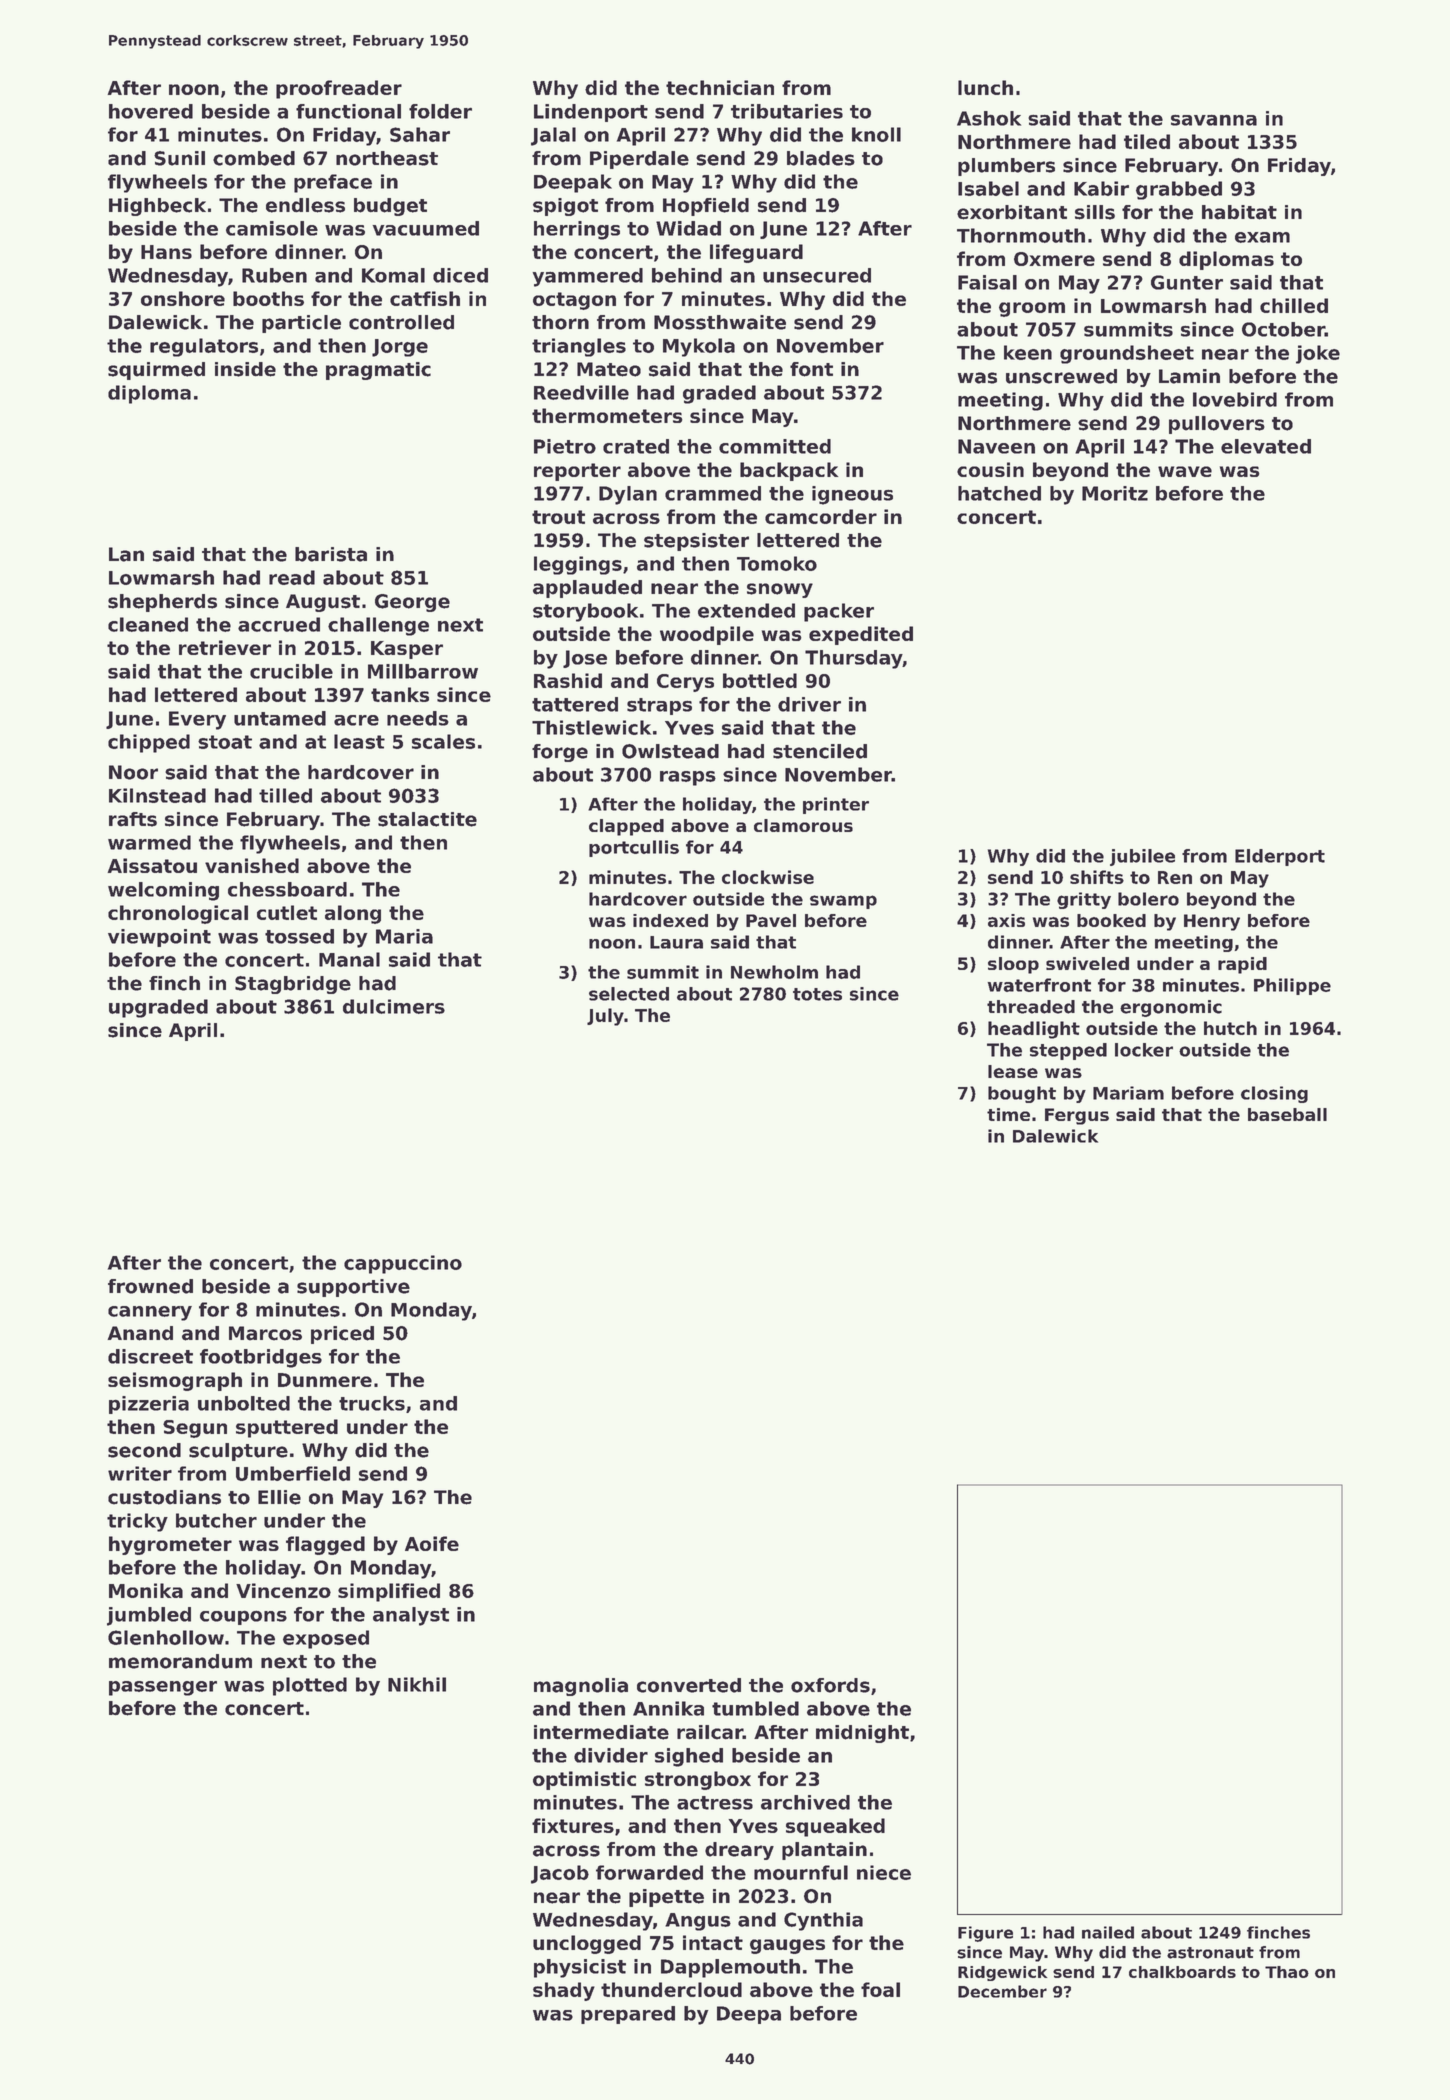 The width and height of the screenshot is (1450, 2100). What do you see at coordinates (880, 1989) in the screenshot?
I see `foal` at bounding box center [880, 1989].
